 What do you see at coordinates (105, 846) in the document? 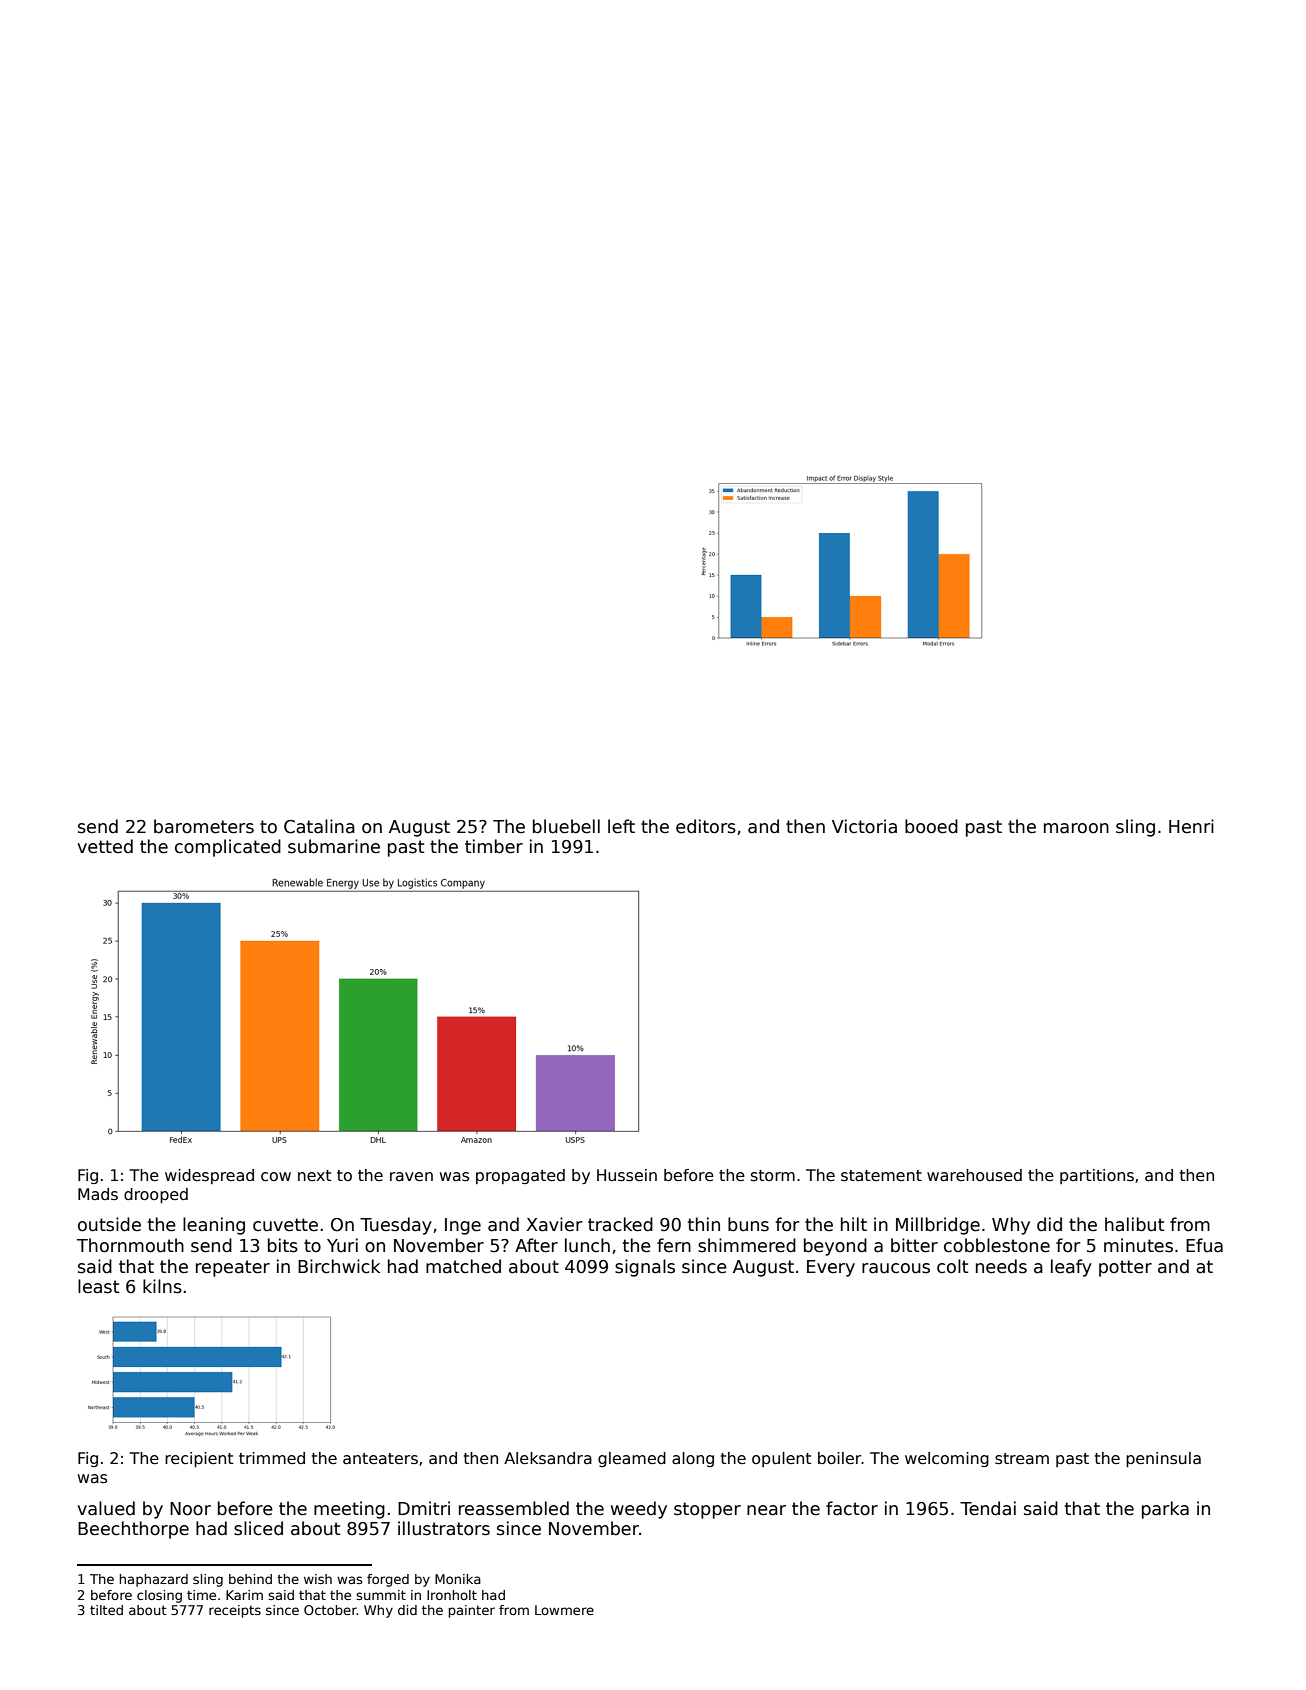
I see `vetted` at bounding box center [105, 846].
